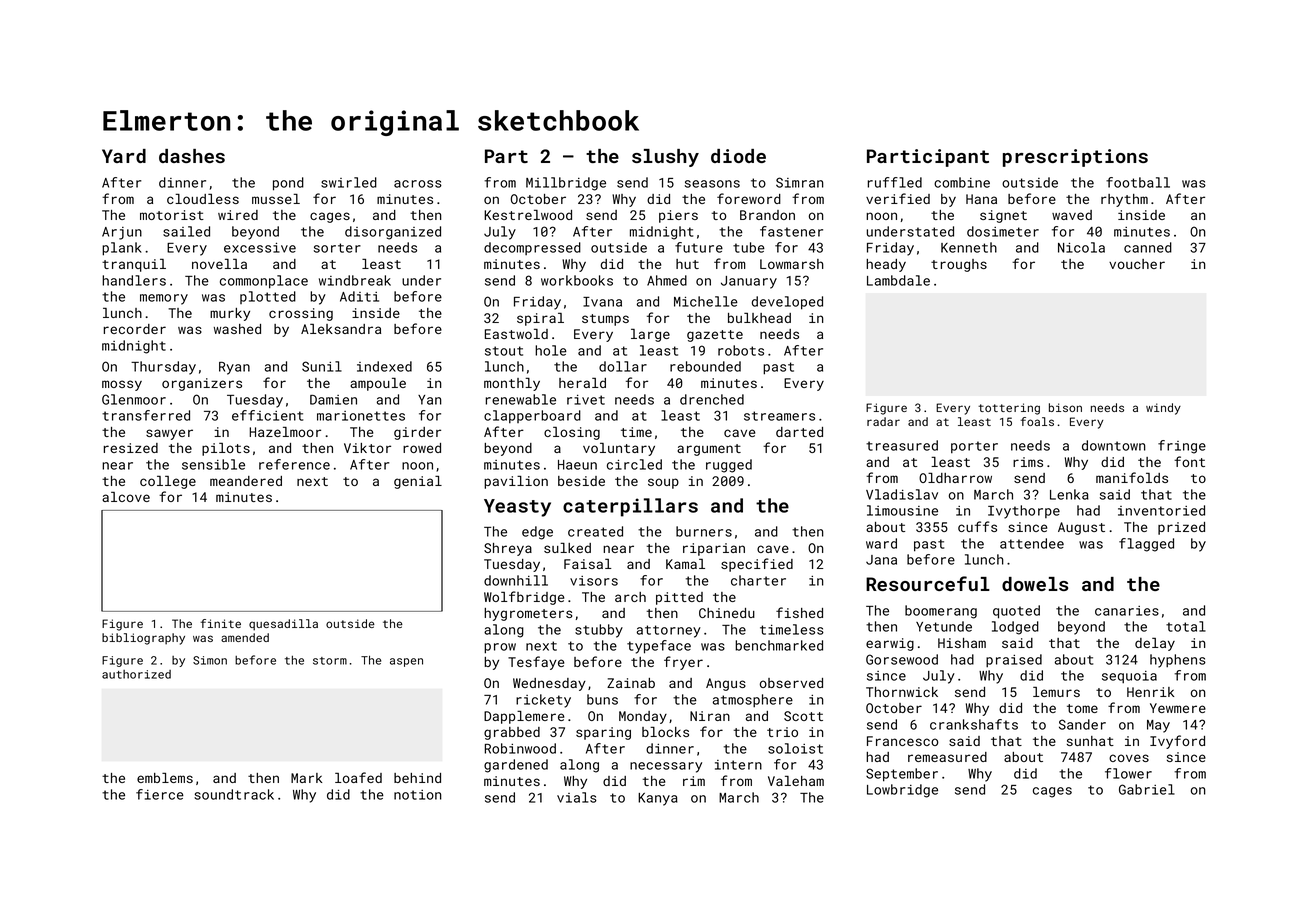 This screenshot has width=1308, height=924. What do you see at coordinates (210, 660) in the screenshot?
I see `Simon` at bounding box center [210, 660].
